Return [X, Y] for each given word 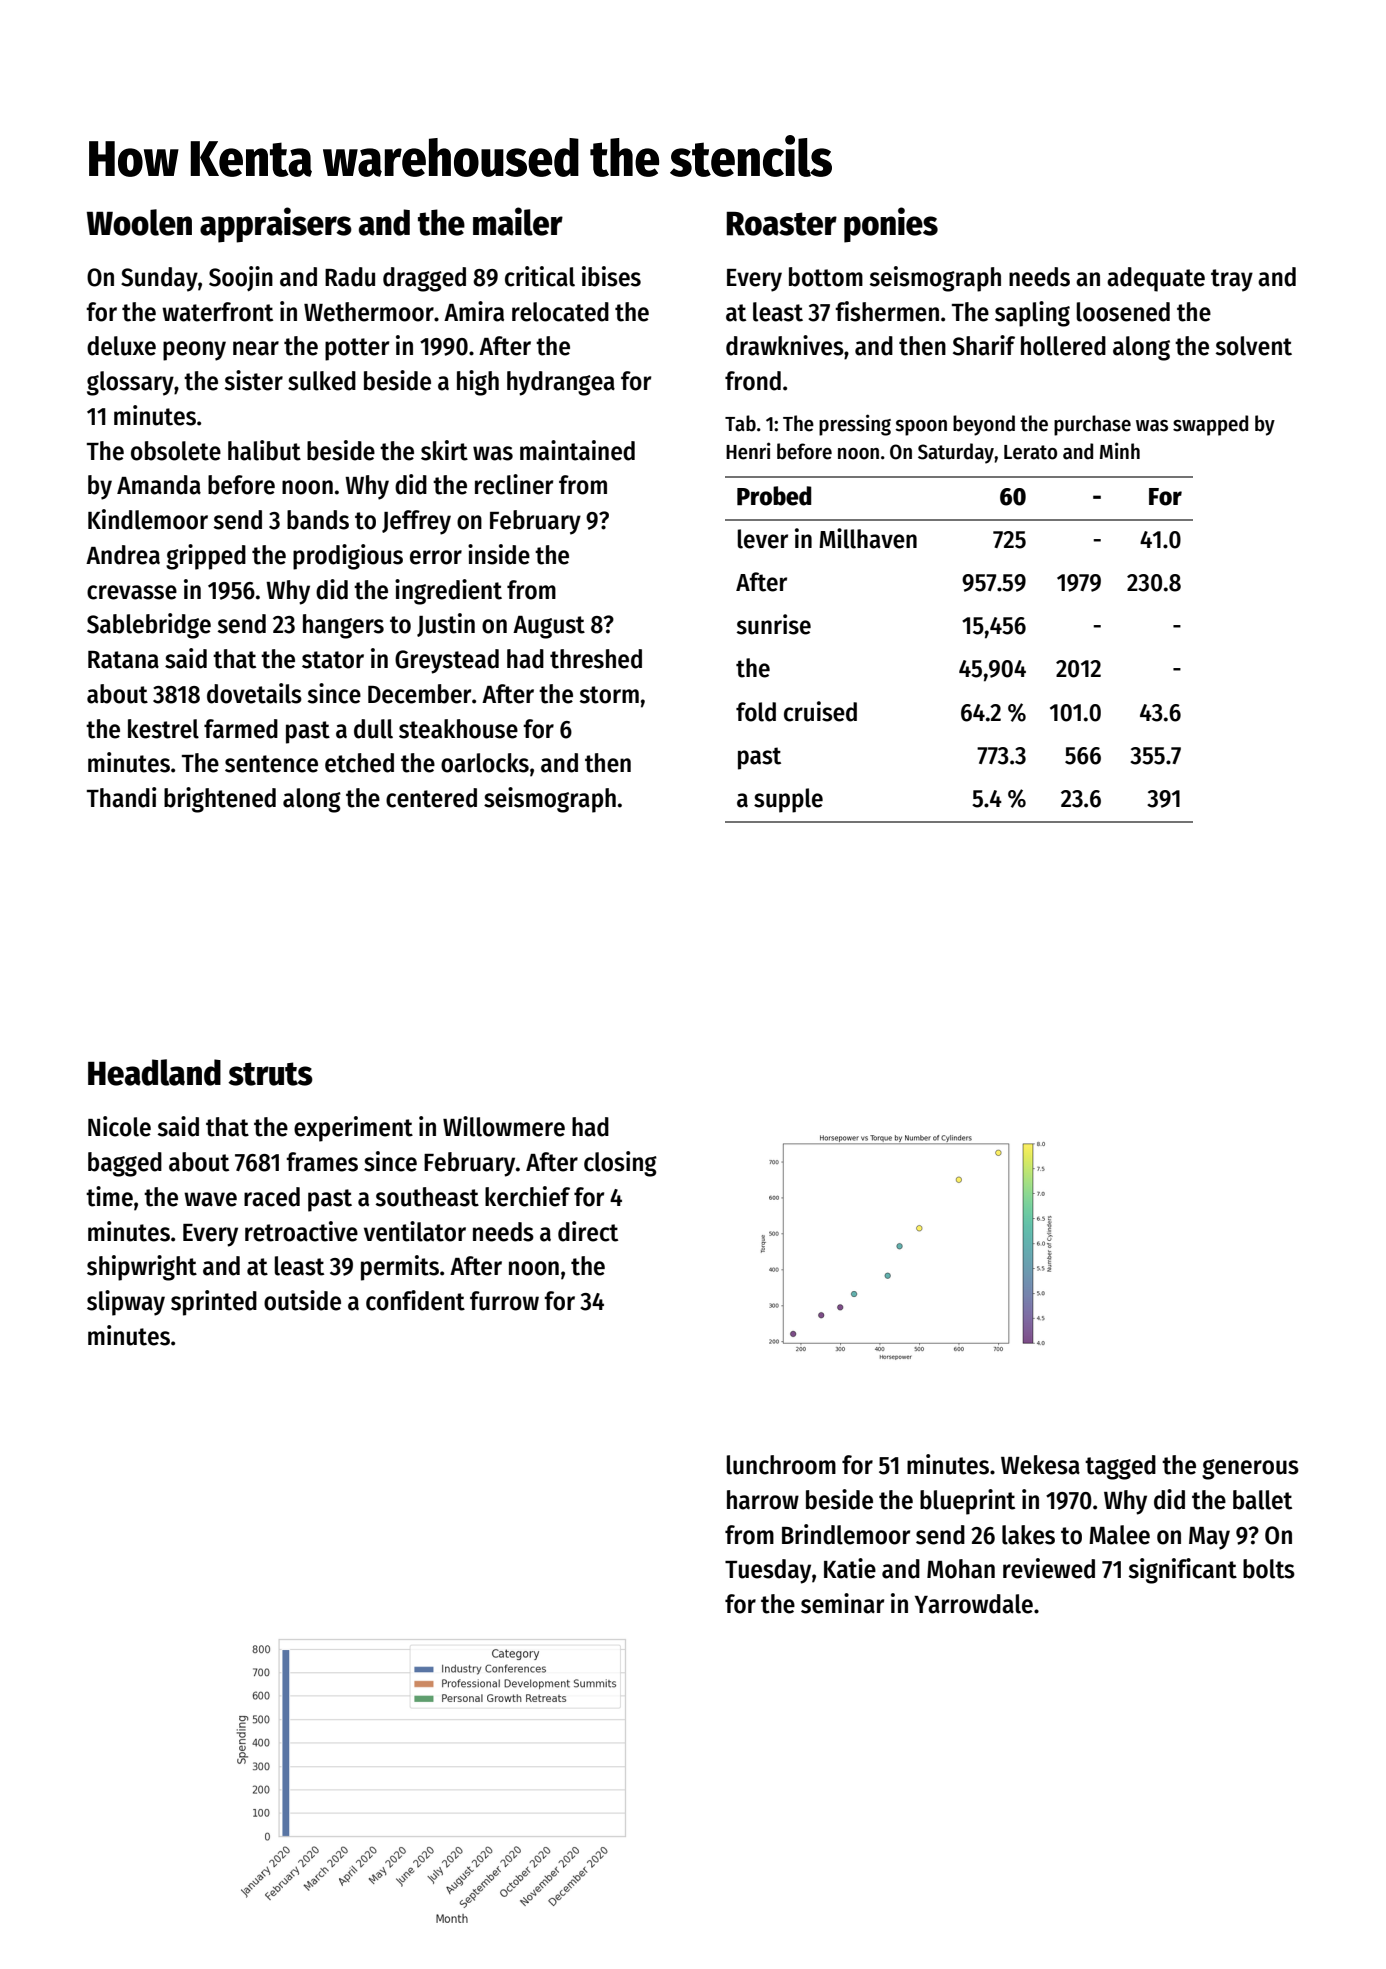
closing [620, 1164]
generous [1250, 1469]
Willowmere [504, 1126]
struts [270, 1074]
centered [431, 798]
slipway [126, 1303]
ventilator [415, 1231]
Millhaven [868, 538]
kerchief [527, 1196]
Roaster [781, 224]
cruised [820, 711]
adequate [1156, 279]
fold [756, 712]
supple [788, 800]
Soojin [241, 278]
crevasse [132, 592]
